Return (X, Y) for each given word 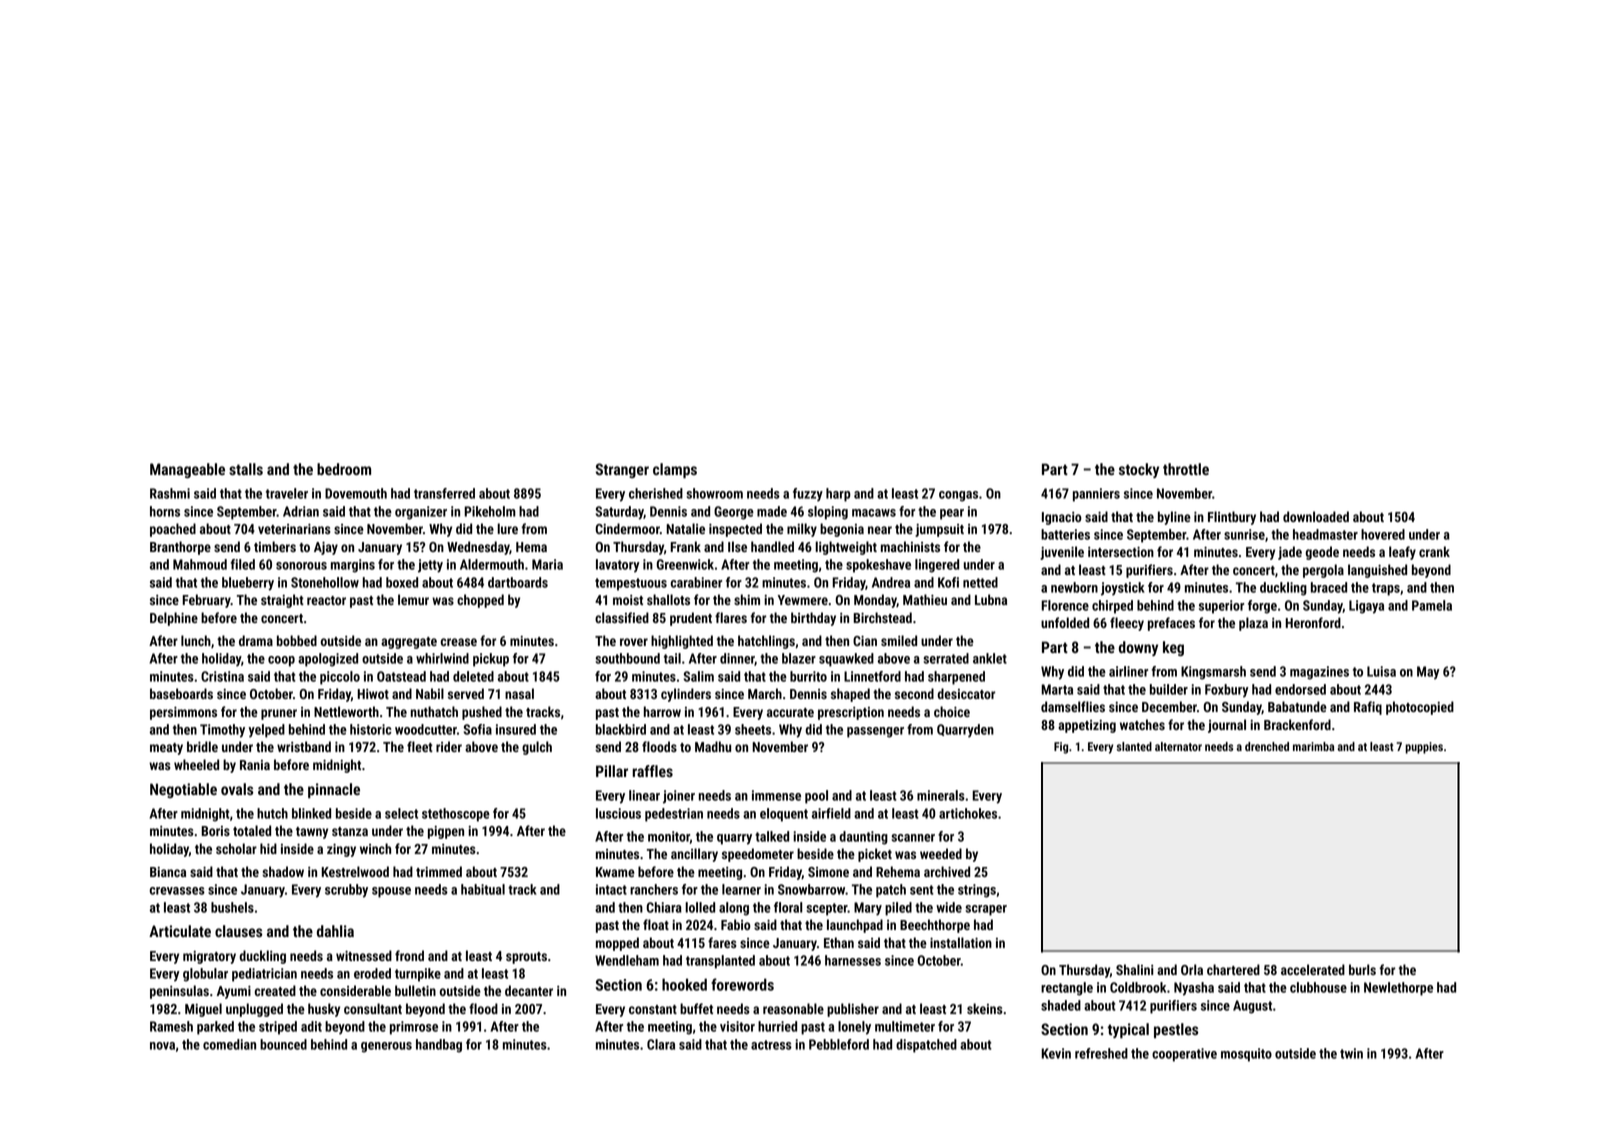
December (1169, 706)
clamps (675, 471)
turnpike (418, 975)
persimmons (183, 713)
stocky (1139, 470)
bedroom (344, 469)
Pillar (612, 771)
